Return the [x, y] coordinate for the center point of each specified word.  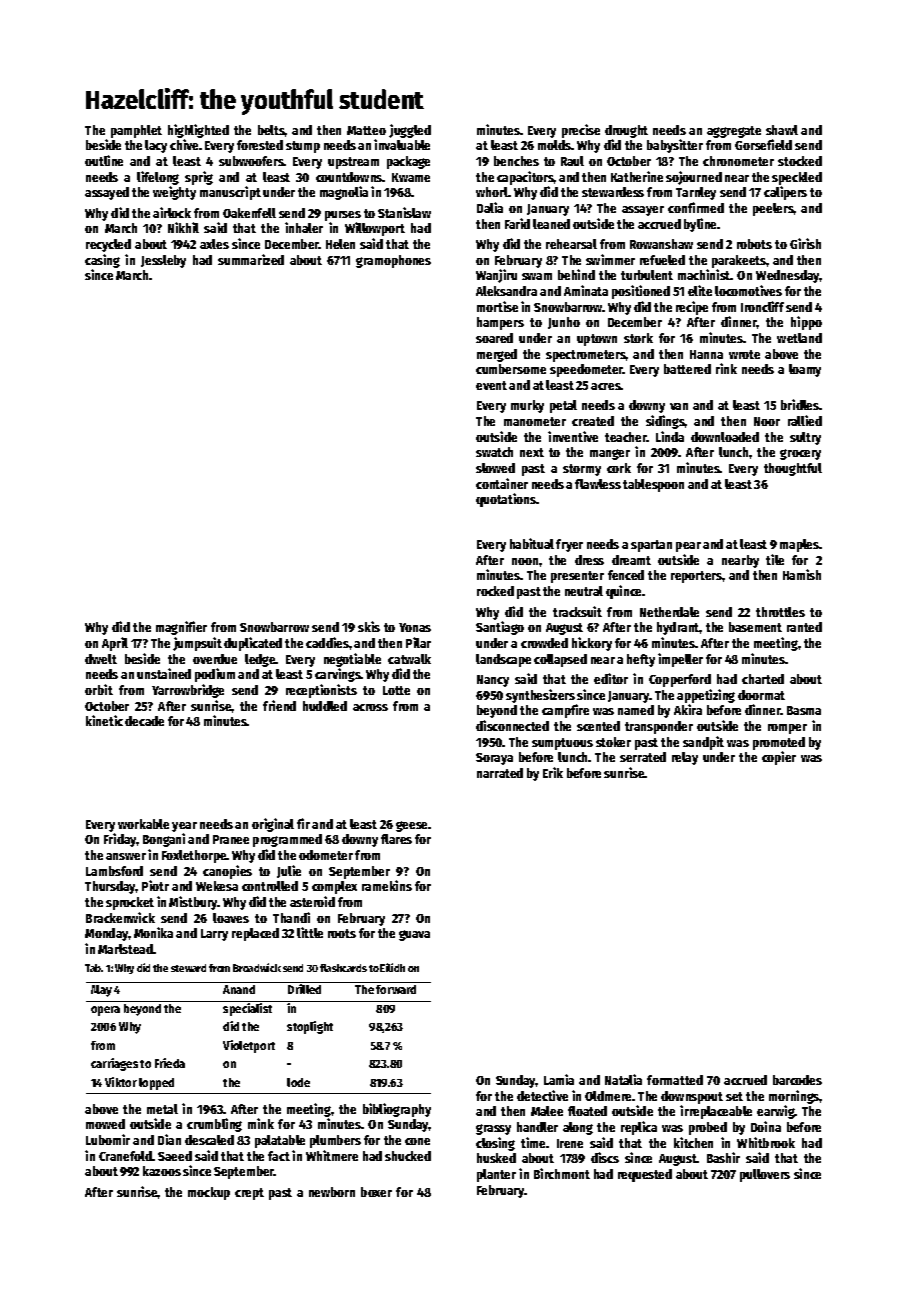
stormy [582, 470]
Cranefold [125, 1156]
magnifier [181, 628]
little [310, 932]
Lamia [559, 1079]
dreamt [631, 560]
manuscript [230, 193]
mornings [794, 1097]
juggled [410, 131]
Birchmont [562, 1173]
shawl [782, 130]
